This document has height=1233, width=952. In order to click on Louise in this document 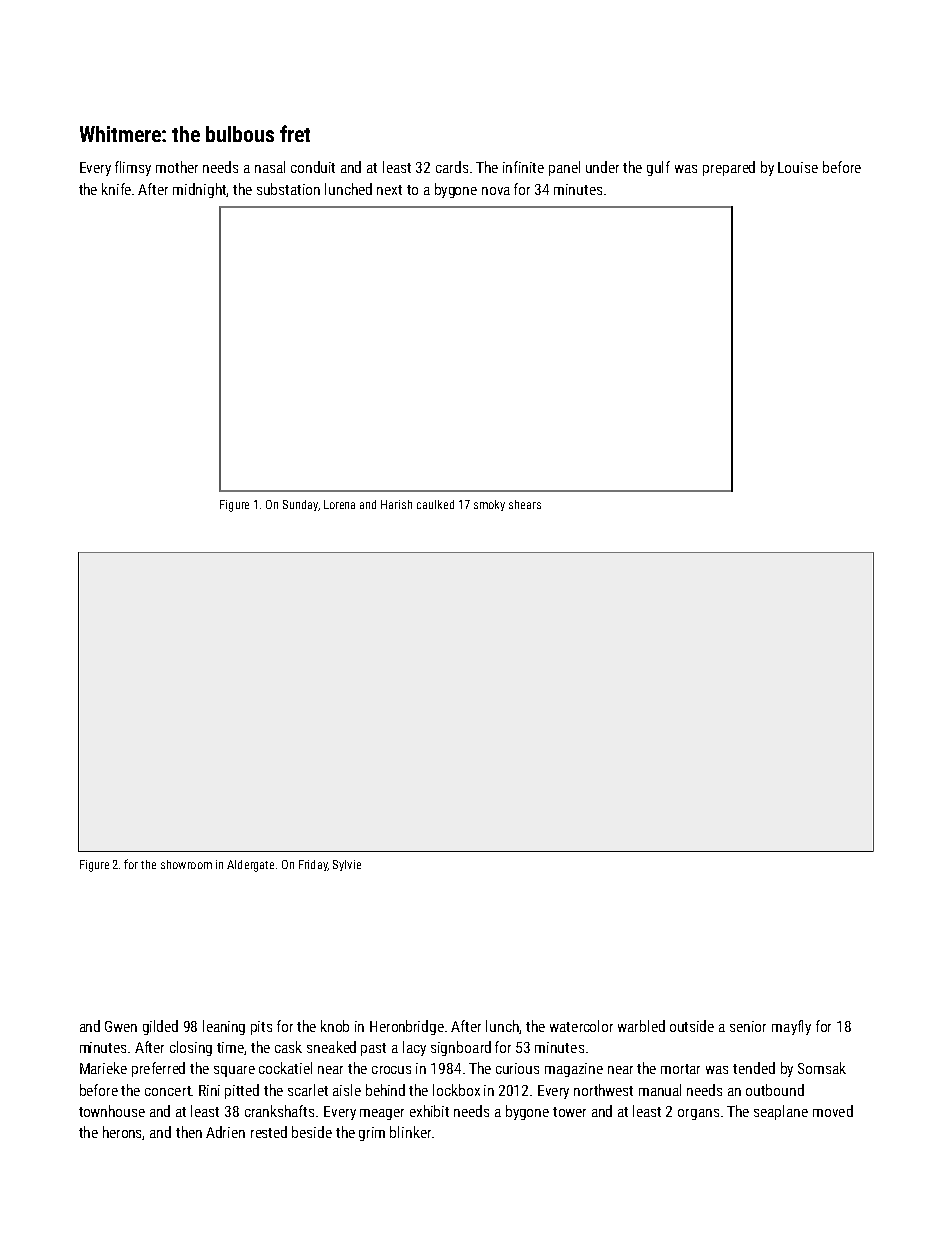, I will do `click(798, 167)`.
